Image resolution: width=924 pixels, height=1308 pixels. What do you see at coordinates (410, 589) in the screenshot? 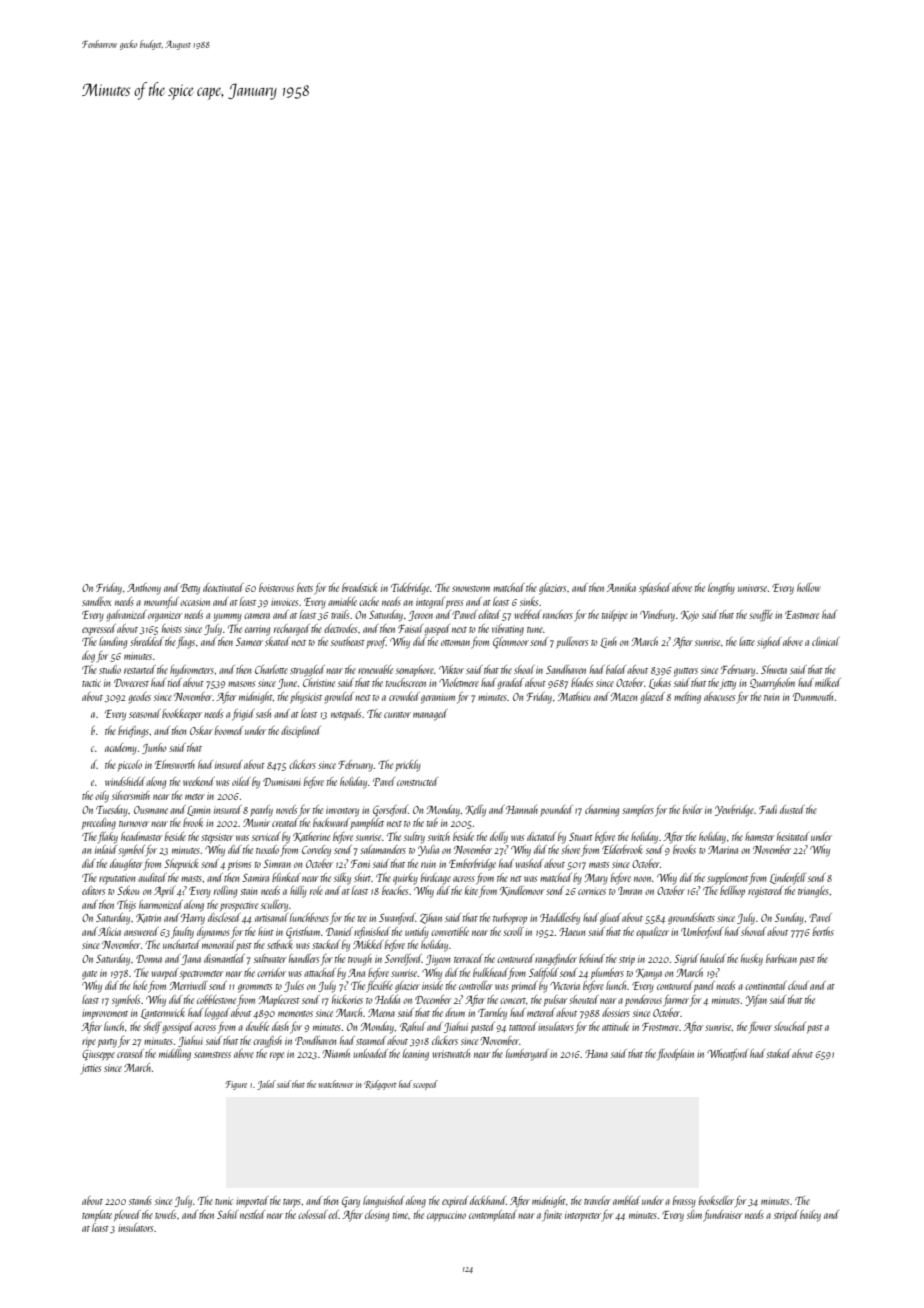
I see `Tidebridge` at bounding box center [410, 589].
